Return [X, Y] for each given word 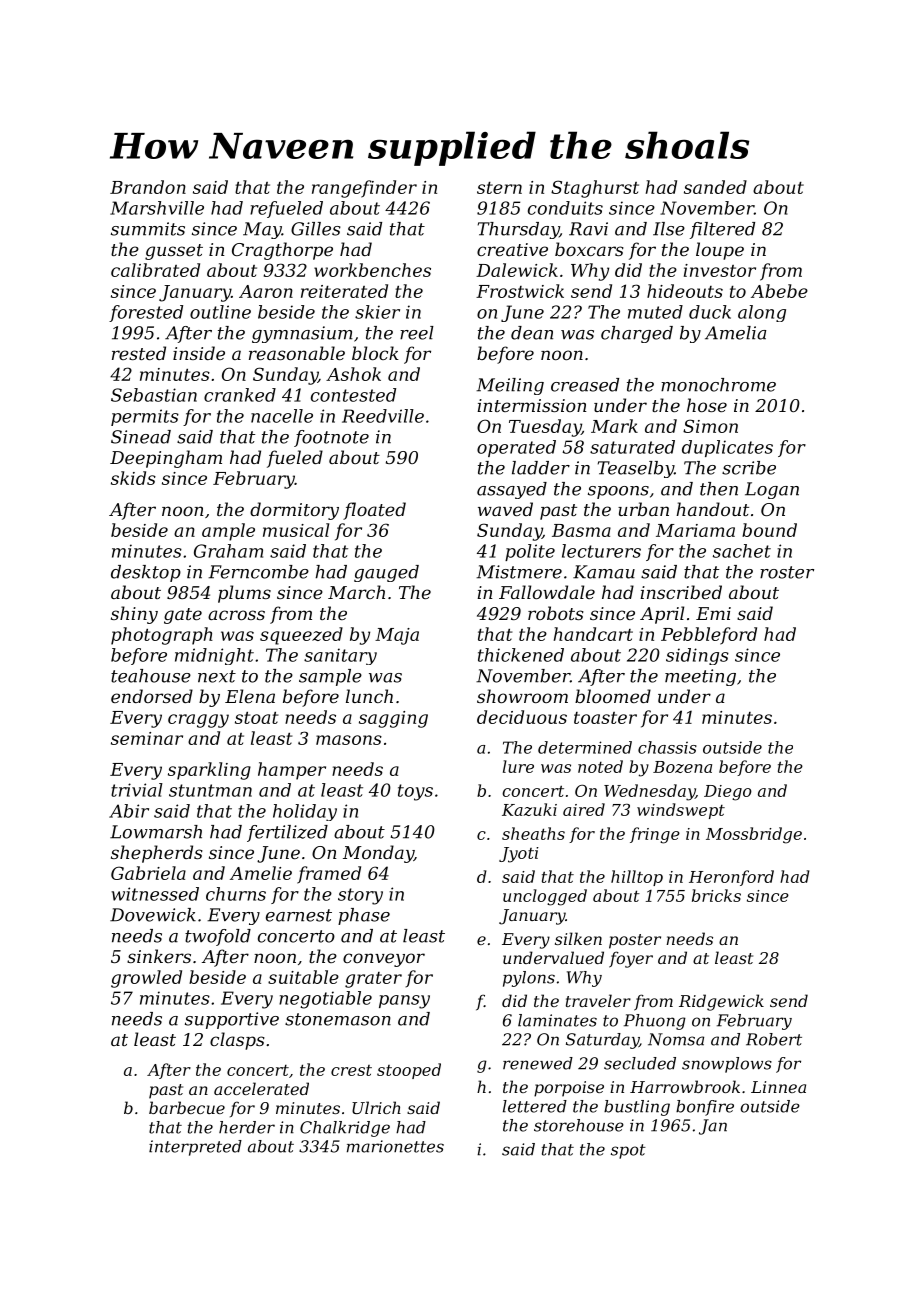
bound [769, 530]
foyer [631, 959]
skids [133, 478]
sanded [715, 187]
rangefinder [364, 189]
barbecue [187, 1107]
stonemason [338, 1019]
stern [499, 188]
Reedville [383, 416]
